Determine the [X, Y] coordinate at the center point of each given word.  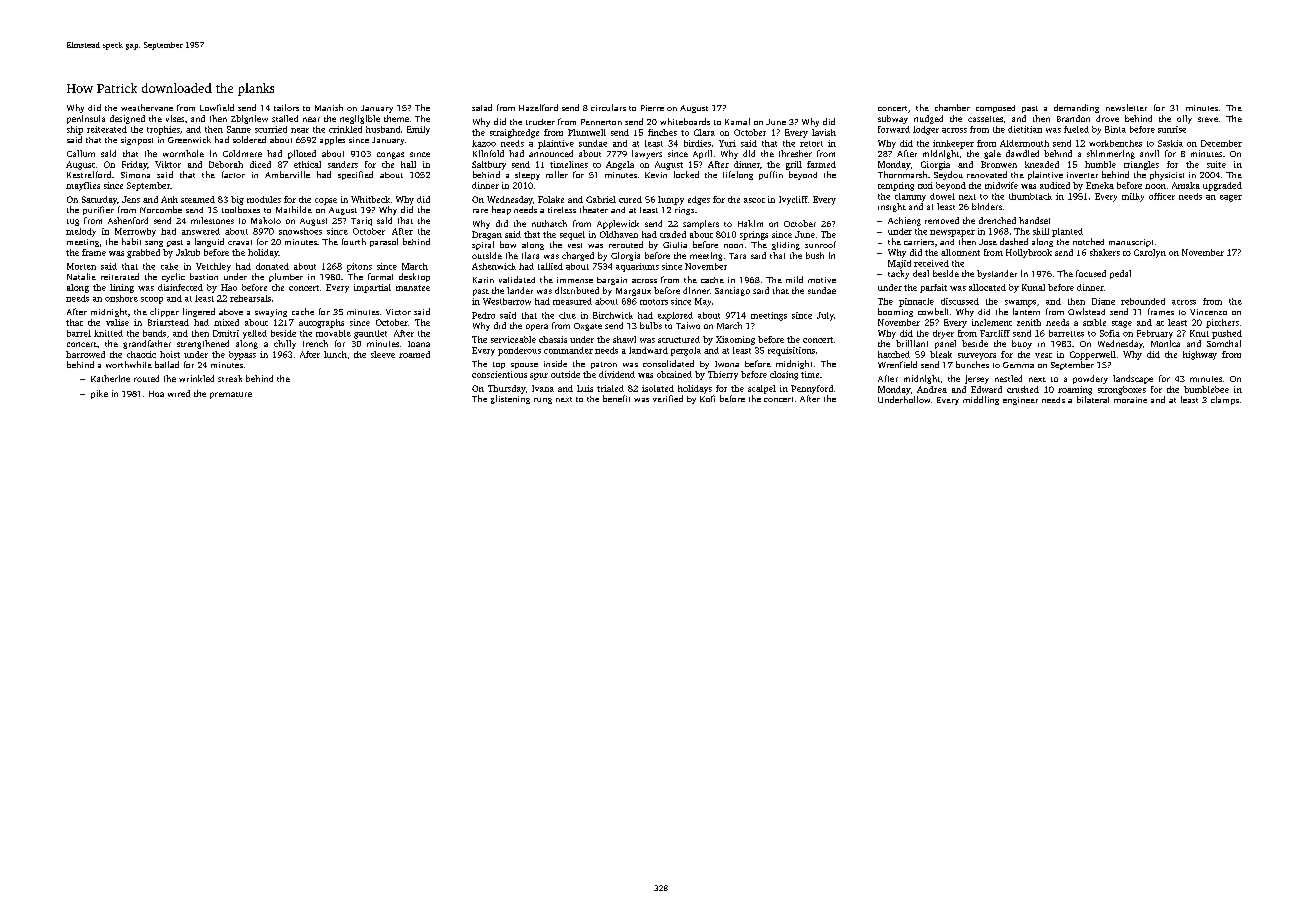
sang [154, 244]
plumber [286, 277]
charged [578, 256]
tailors [286, 107]
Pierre [652, 108]
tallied [550, 266]
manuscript [1131, 243]
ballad [167, 364]
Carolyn [1150, 253]
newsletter [1126, 107]
